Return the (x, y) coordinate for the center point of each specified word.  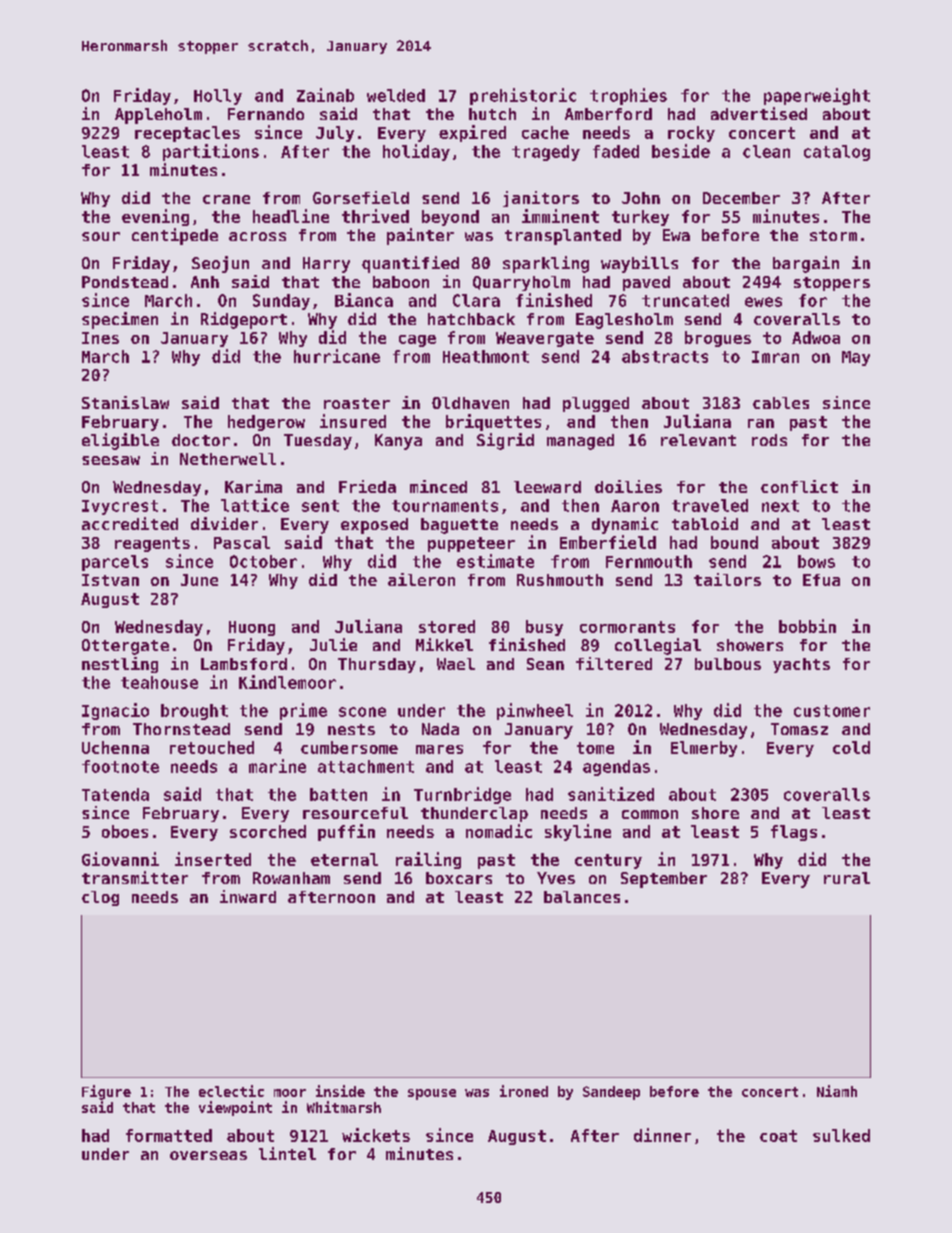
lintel (287, 1153)
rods (769, 440)
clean (766, 151)
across (257, 236)
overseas (208, 1155)
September (664, 880)
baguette (459, 526)
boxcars (459, 878)
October (263, 561)
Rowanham (291, 878)
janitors (541, 199)
